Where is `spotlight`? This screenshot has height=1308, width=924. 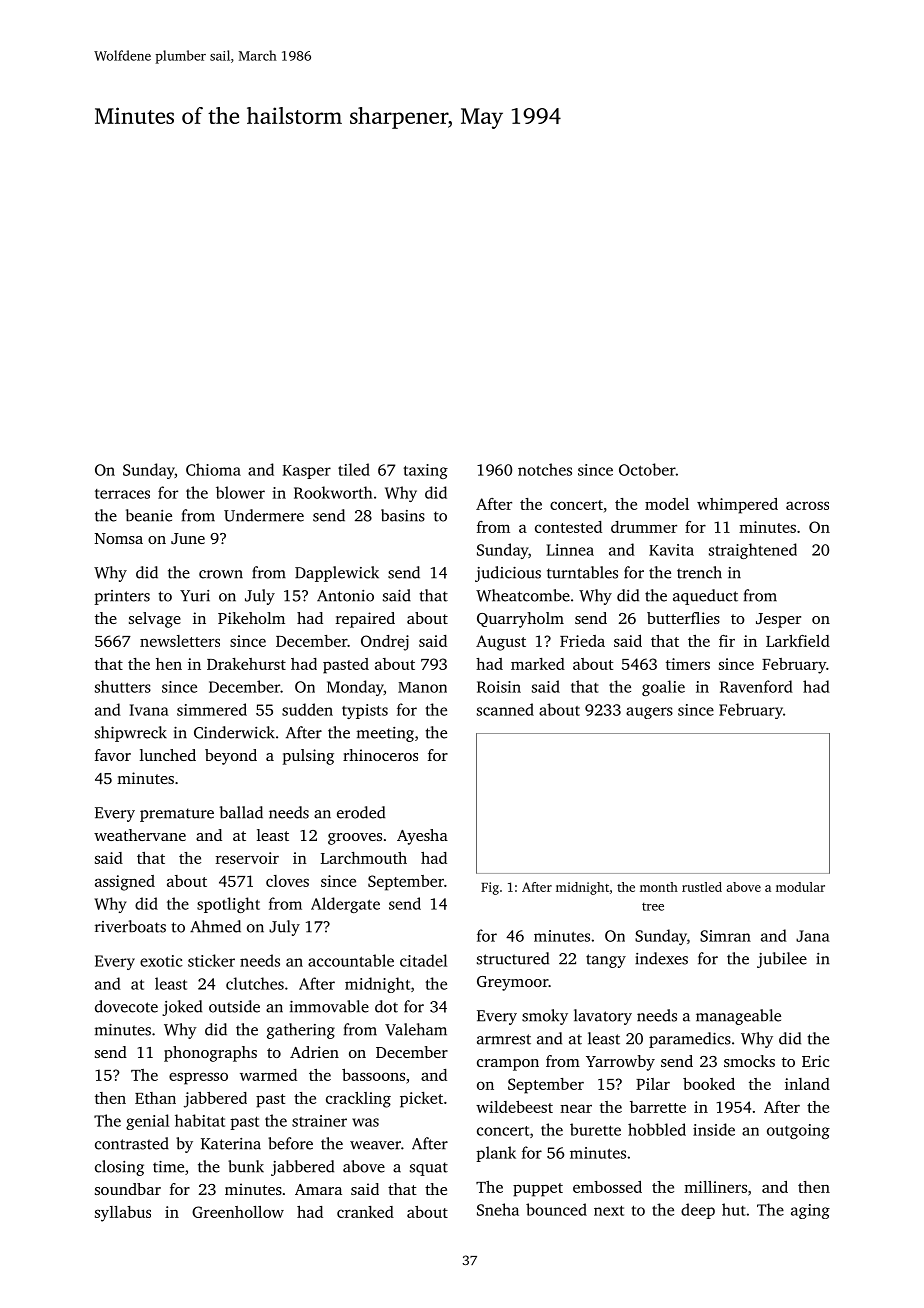
spotlight is located at coordinates (228, 905).
